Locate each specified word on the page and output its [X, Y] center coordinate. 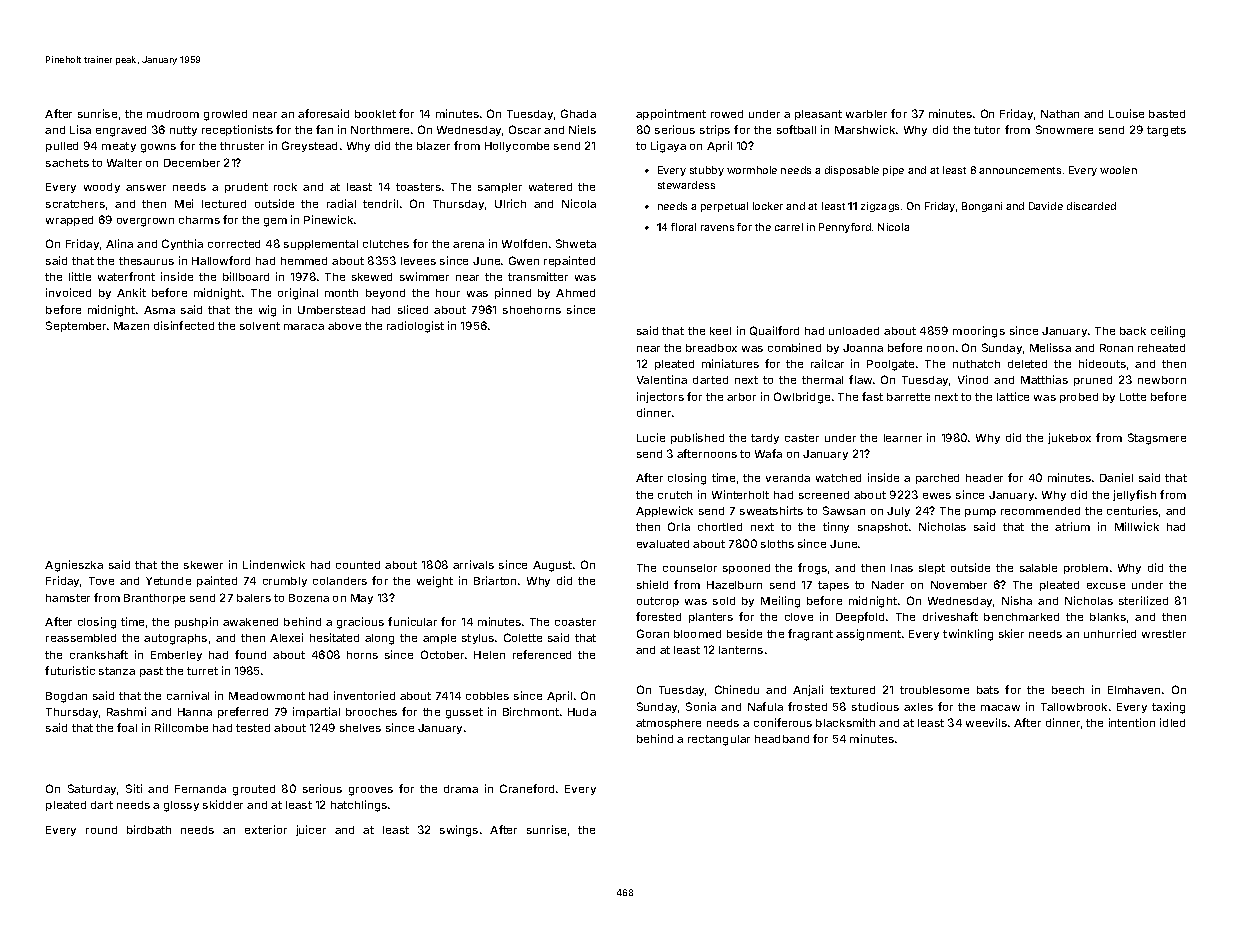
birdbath [149, 829]
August [552, 566]
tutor [987, 130]
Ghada [578, 113]
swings [459, 831]
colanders [340, 581]
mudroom [173, 114]
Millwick [1137, 526]
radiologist [415, 327]
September [76, 326]
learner [903, 438]
